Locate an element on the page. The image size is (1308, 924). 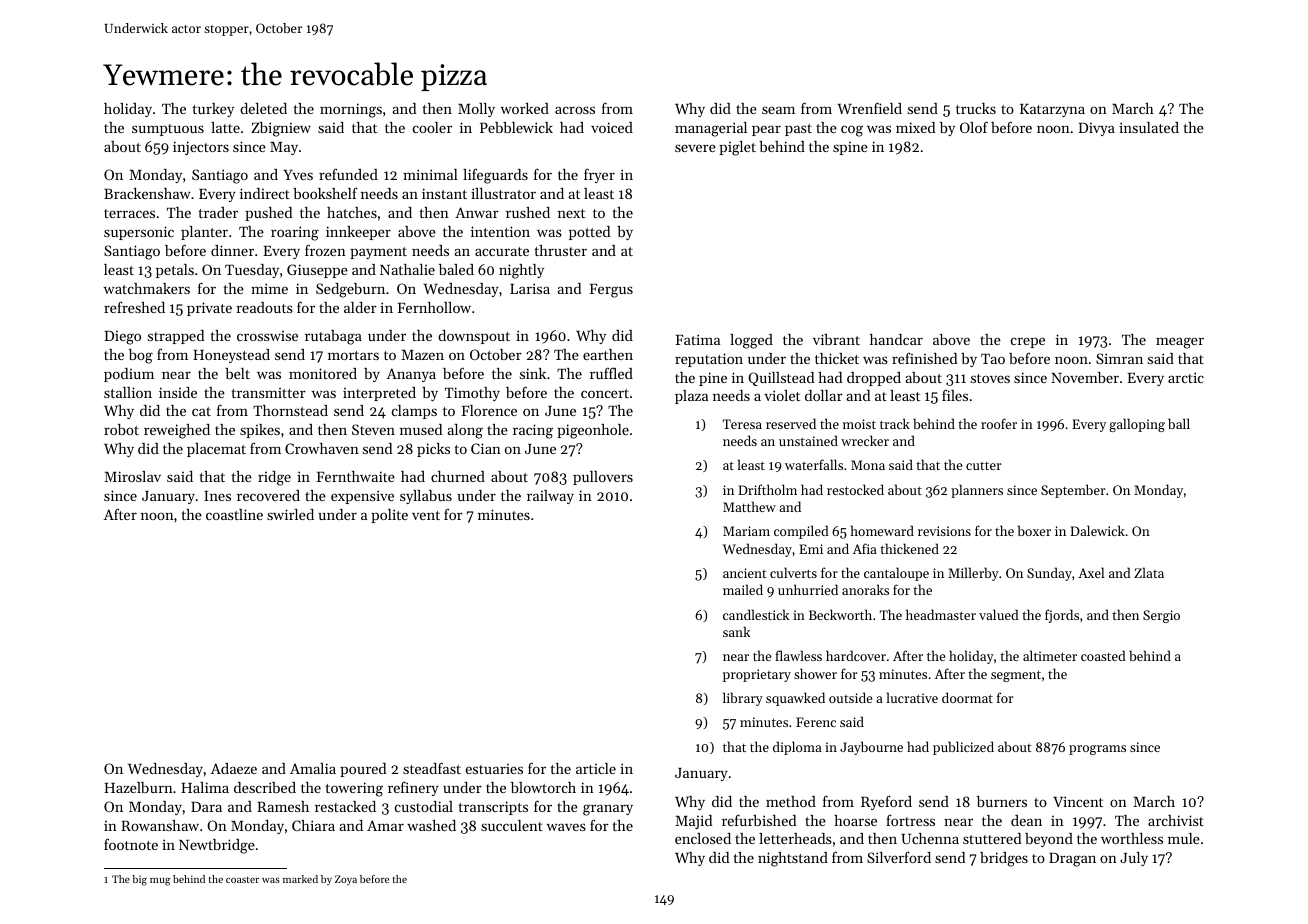
dinner is located at coordinates (232, 250).
